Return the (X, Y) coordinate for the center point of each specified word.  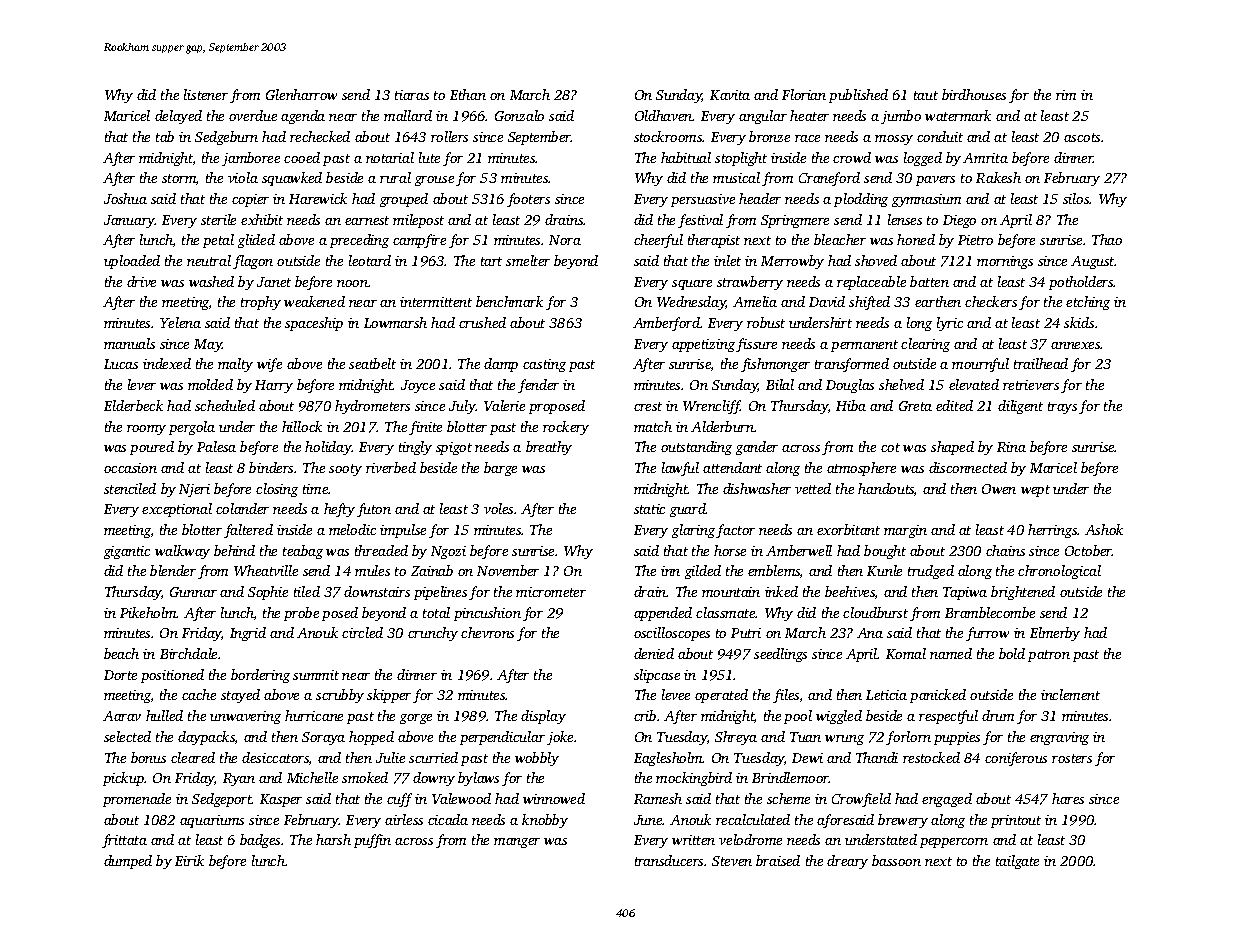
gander (757, 448)
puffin (372, 841)
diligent (1020, 407)
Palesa (216, 446)
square (692, 285)
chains (1005, 550)
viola (243, 177)
